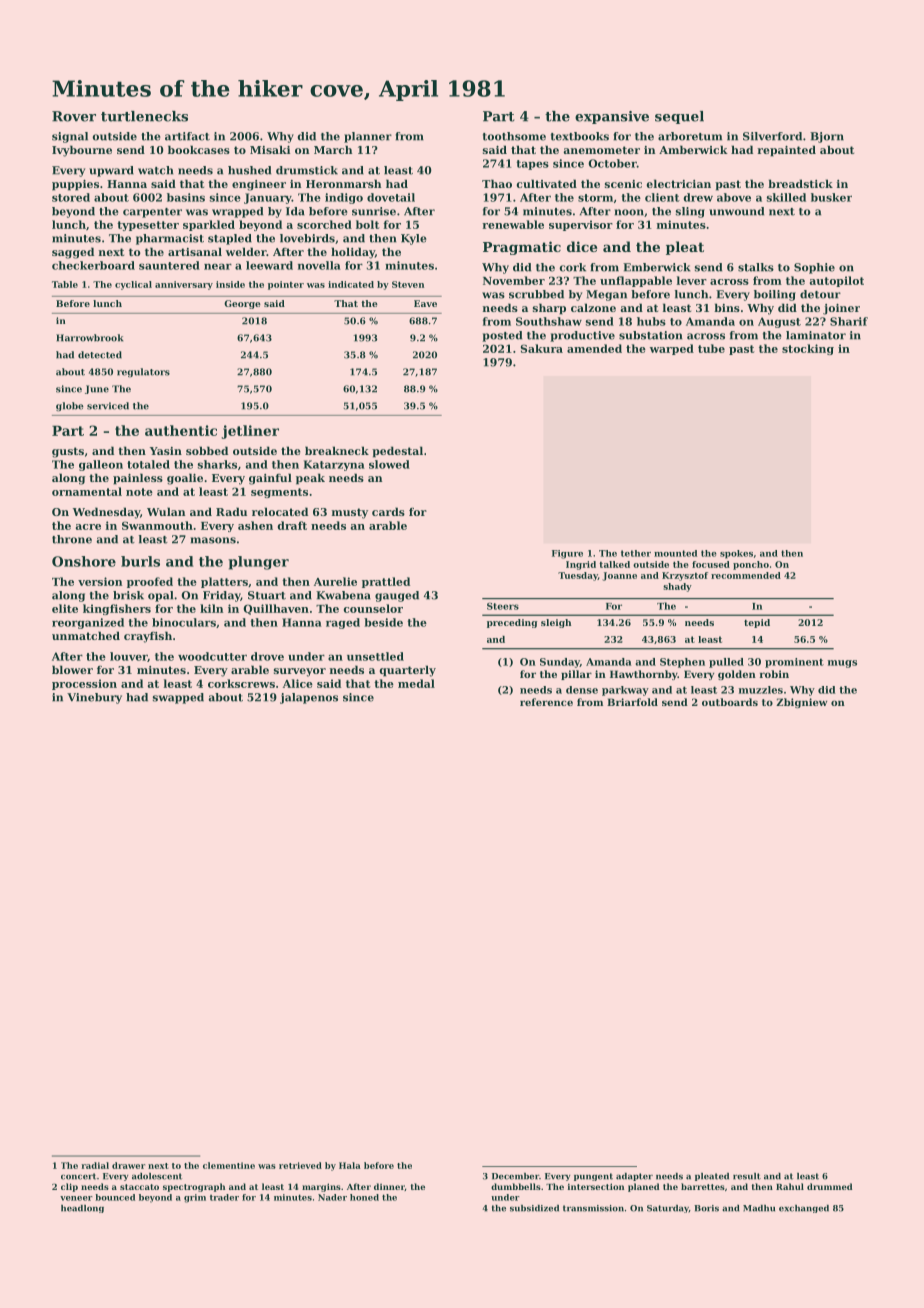  I want to click on ornamental, so click(87, 491).
